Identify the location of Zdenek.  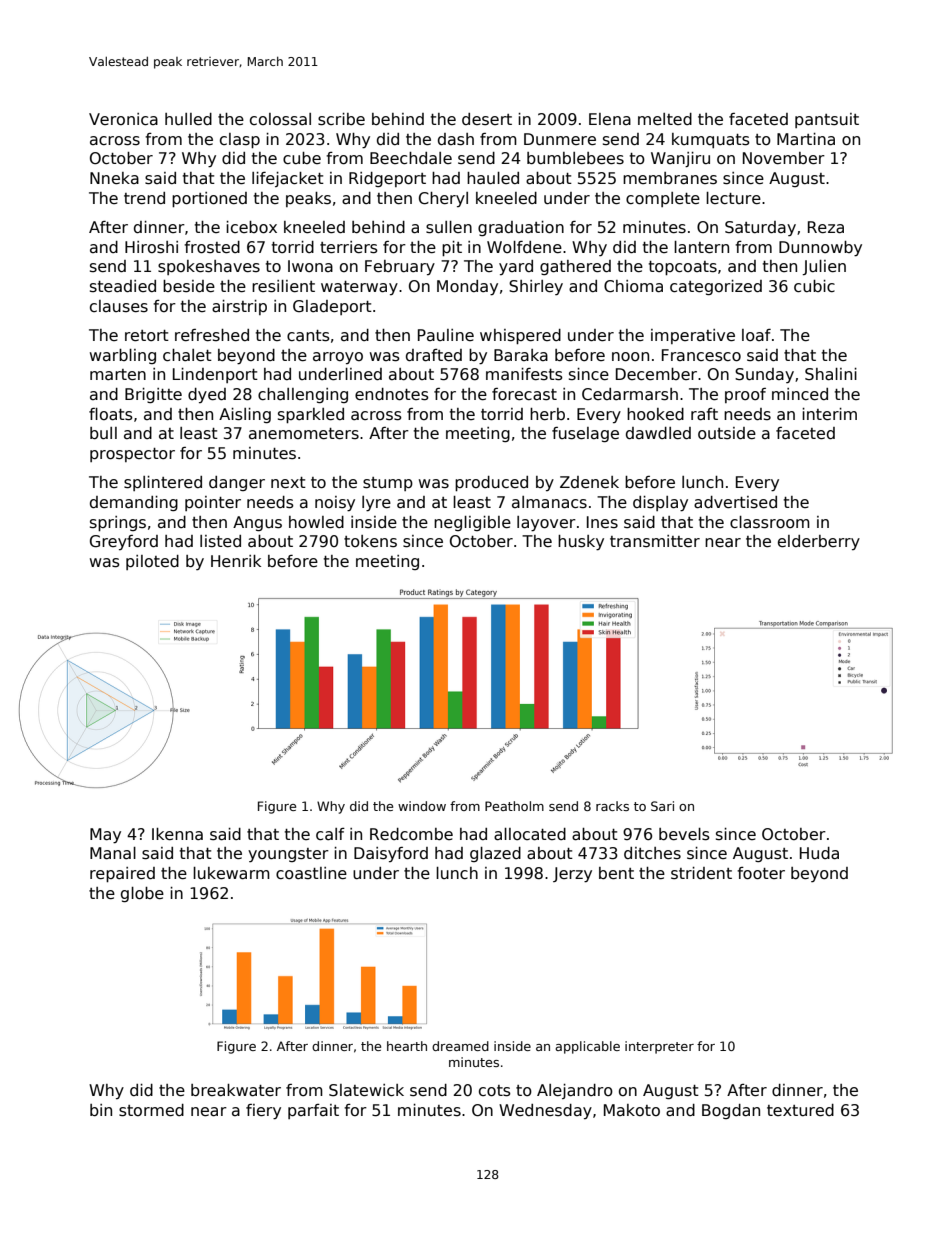
(589, 482).
